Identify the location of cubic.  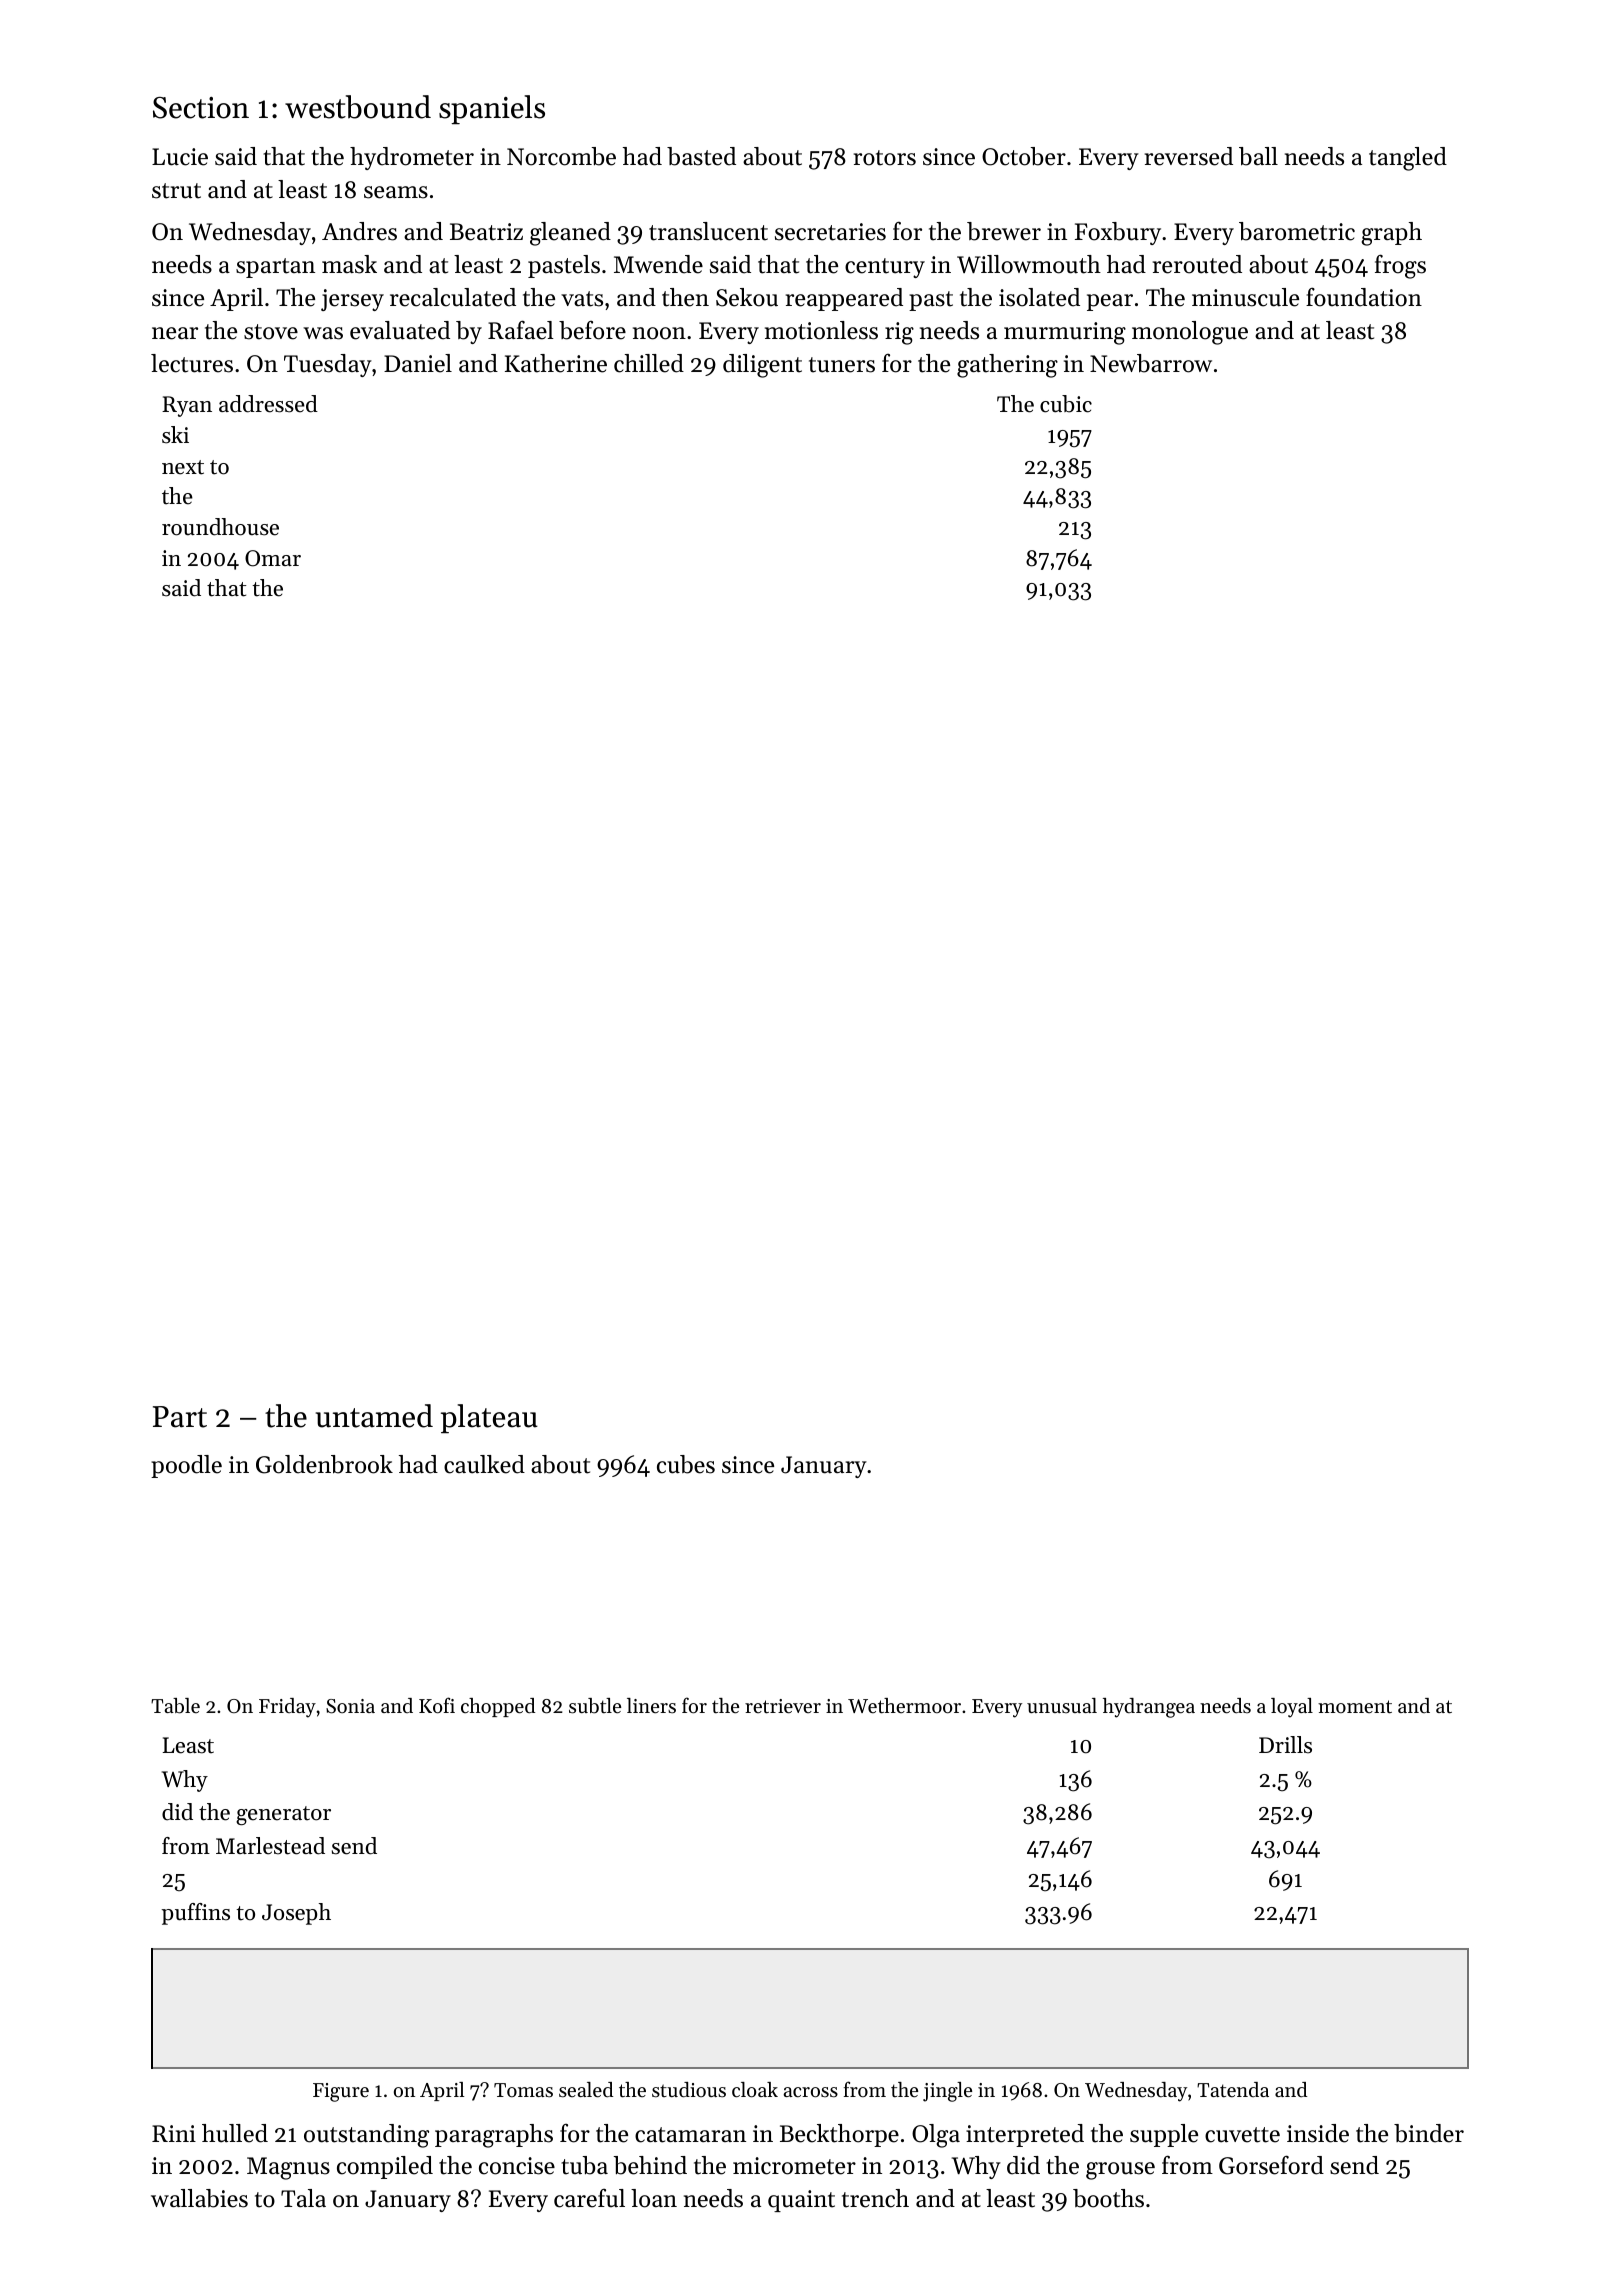
(1066, 404).
